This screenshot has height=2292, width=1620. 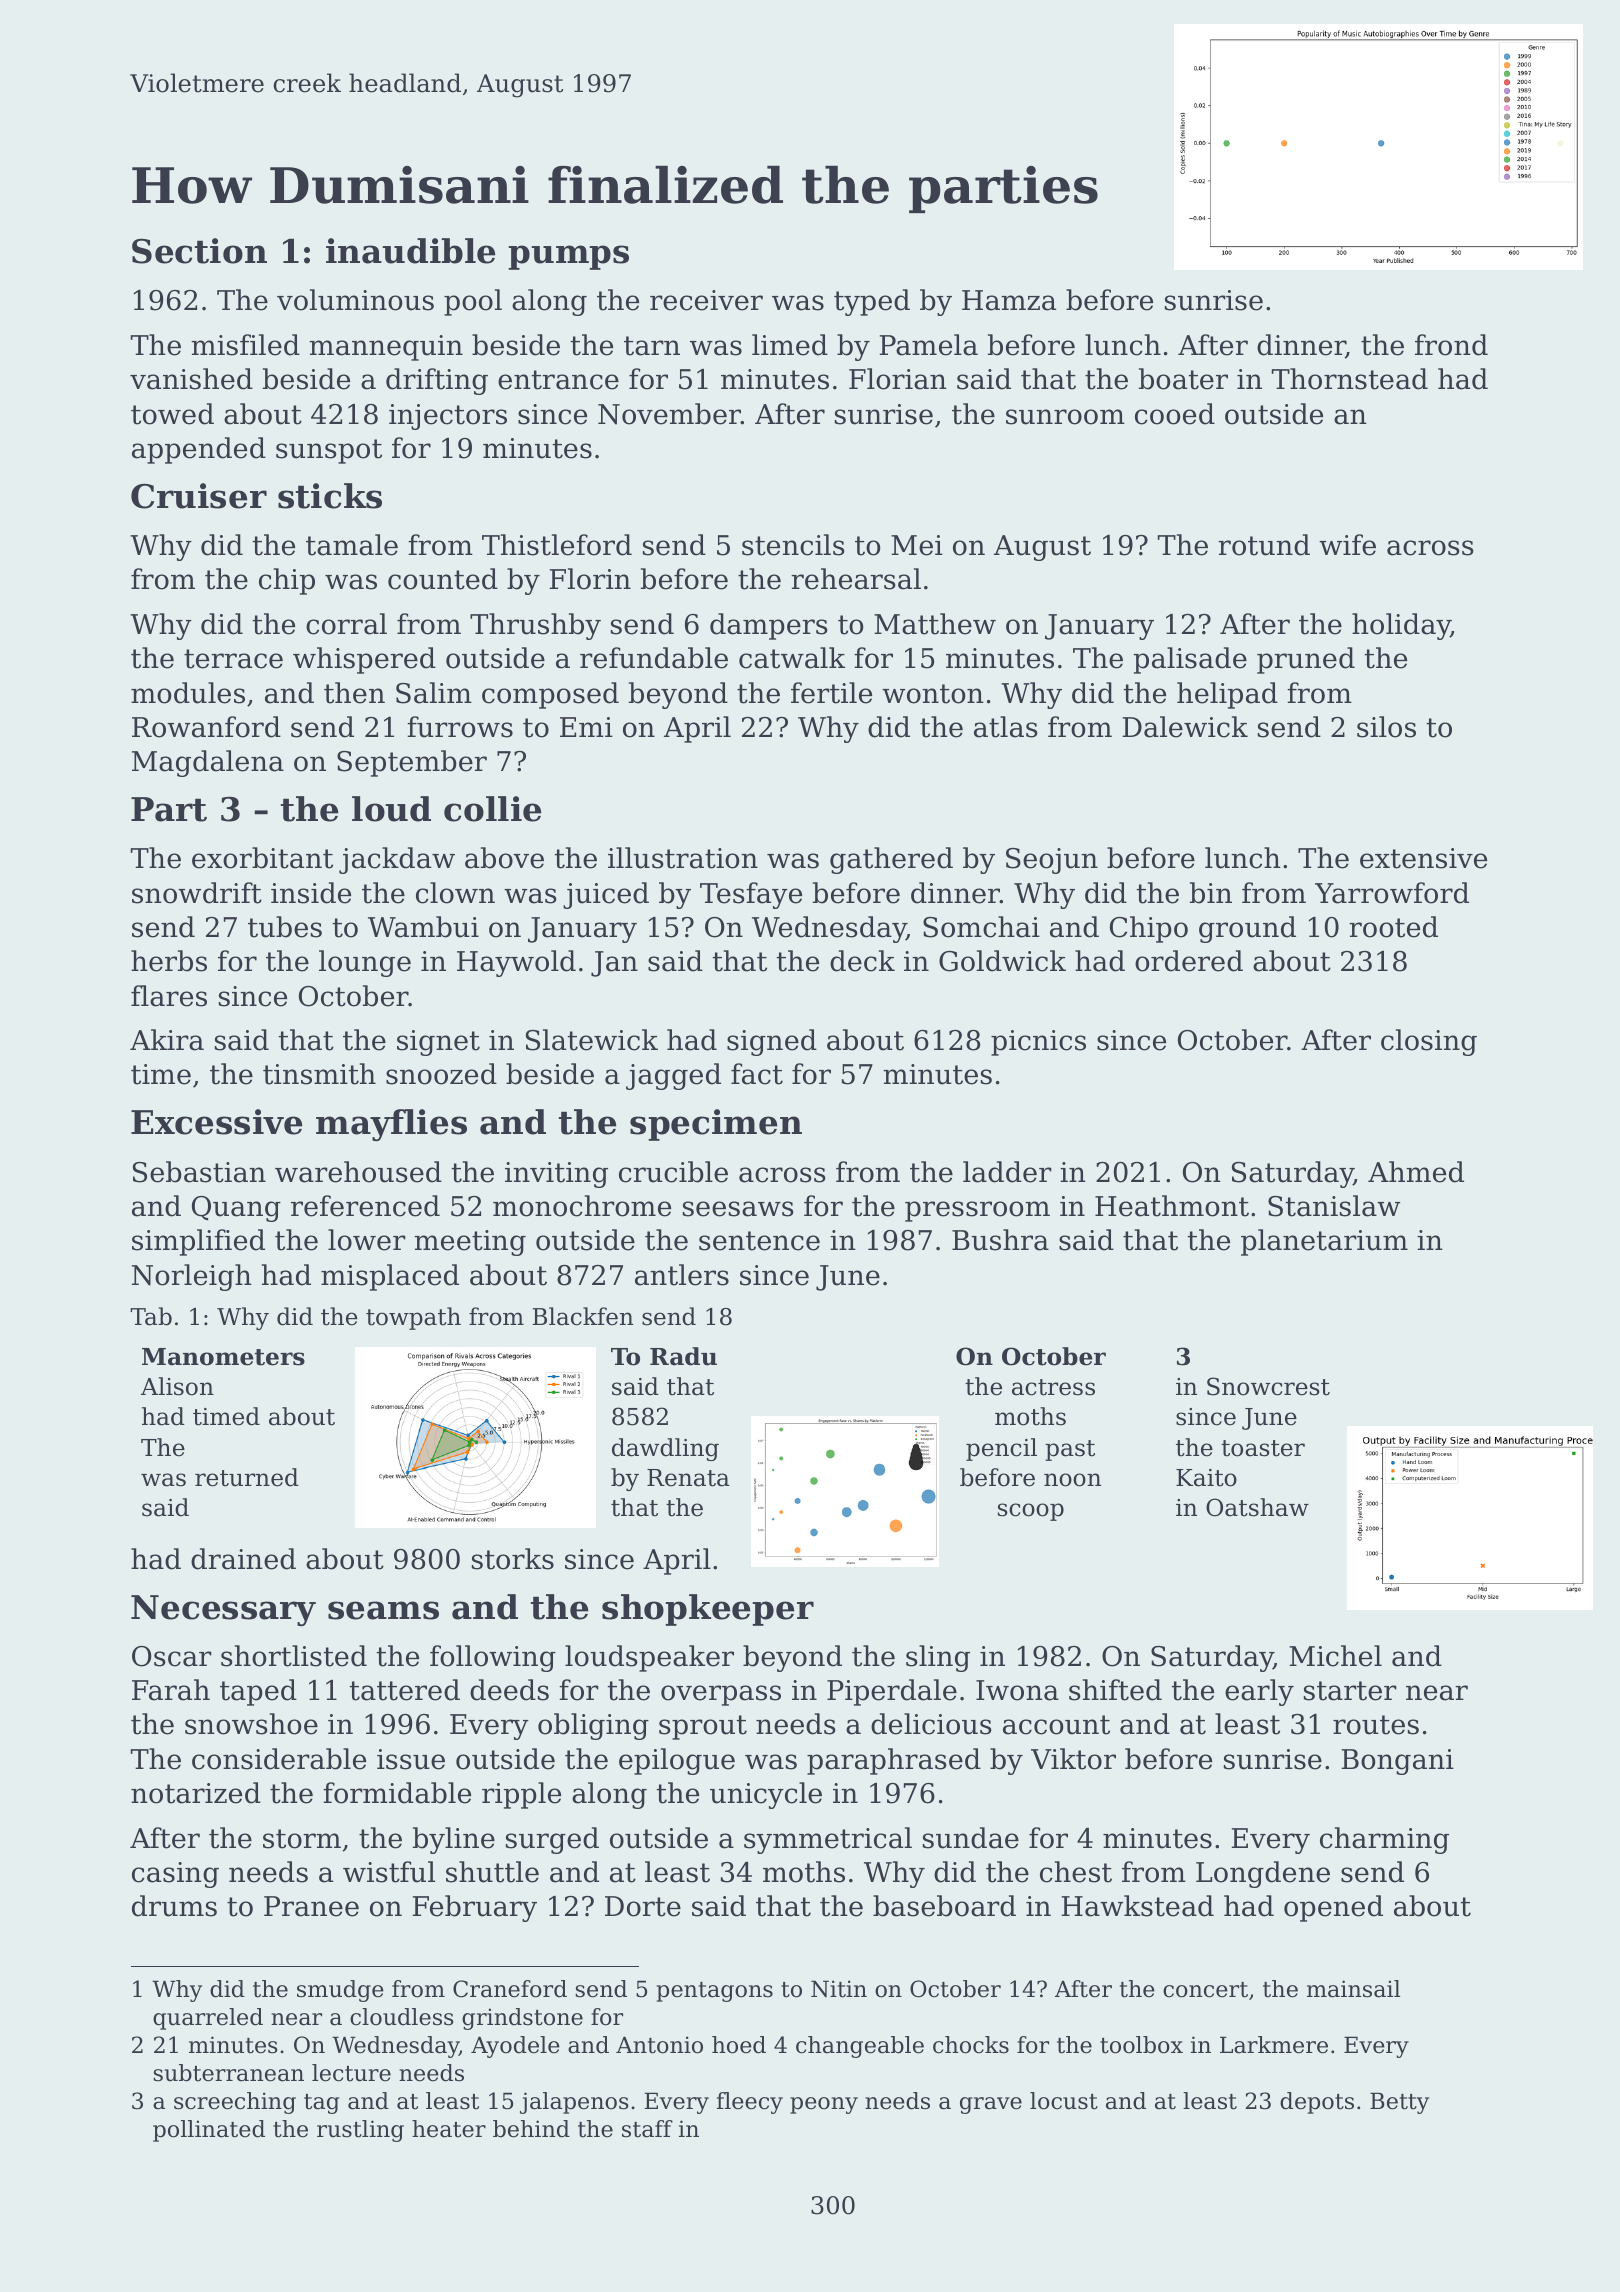 I want to click on towpath, so click(x=413, y=1318).
